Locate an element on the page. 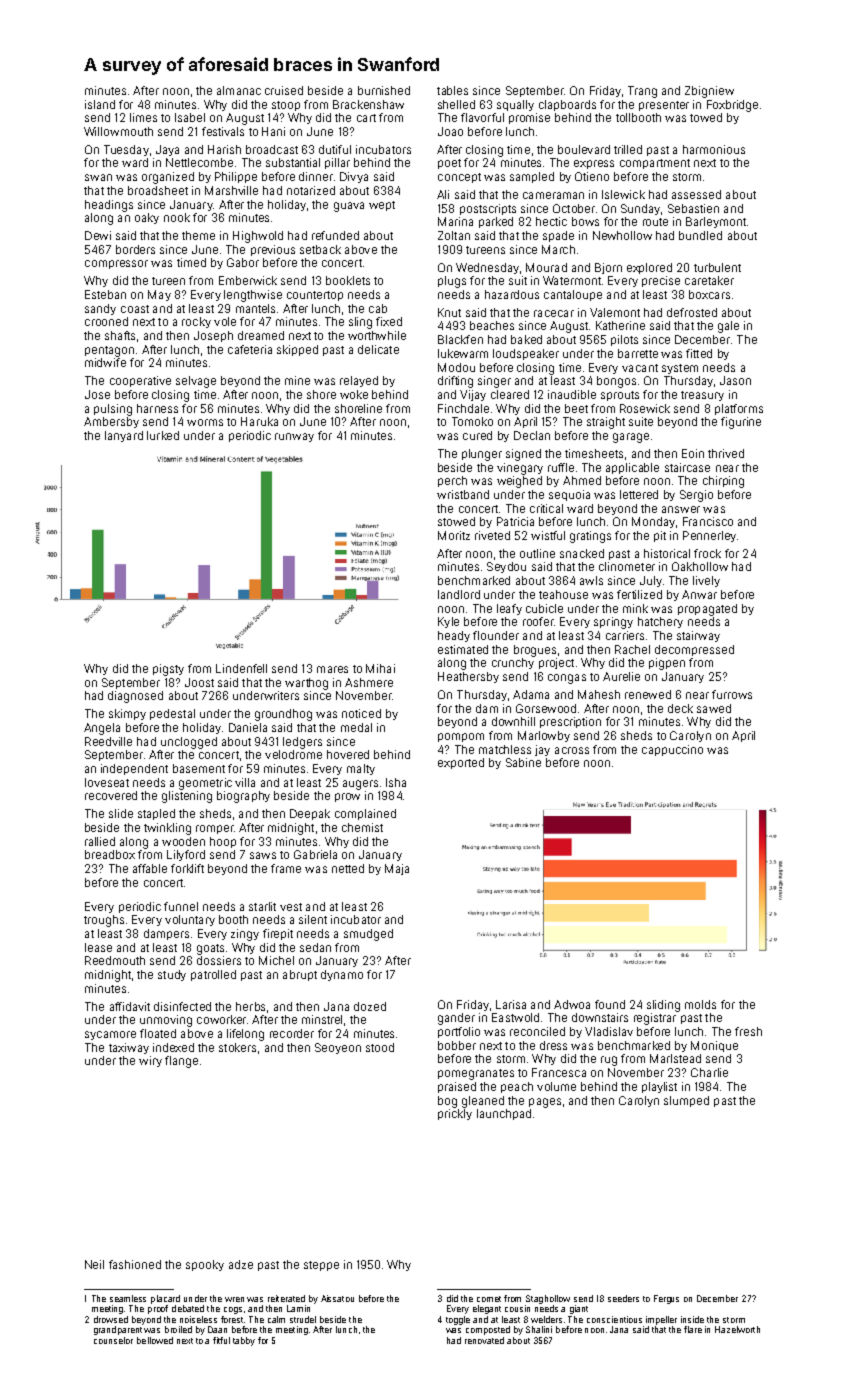 The image size is (849, 1400). stairway is located at coordinates (698, 636).
